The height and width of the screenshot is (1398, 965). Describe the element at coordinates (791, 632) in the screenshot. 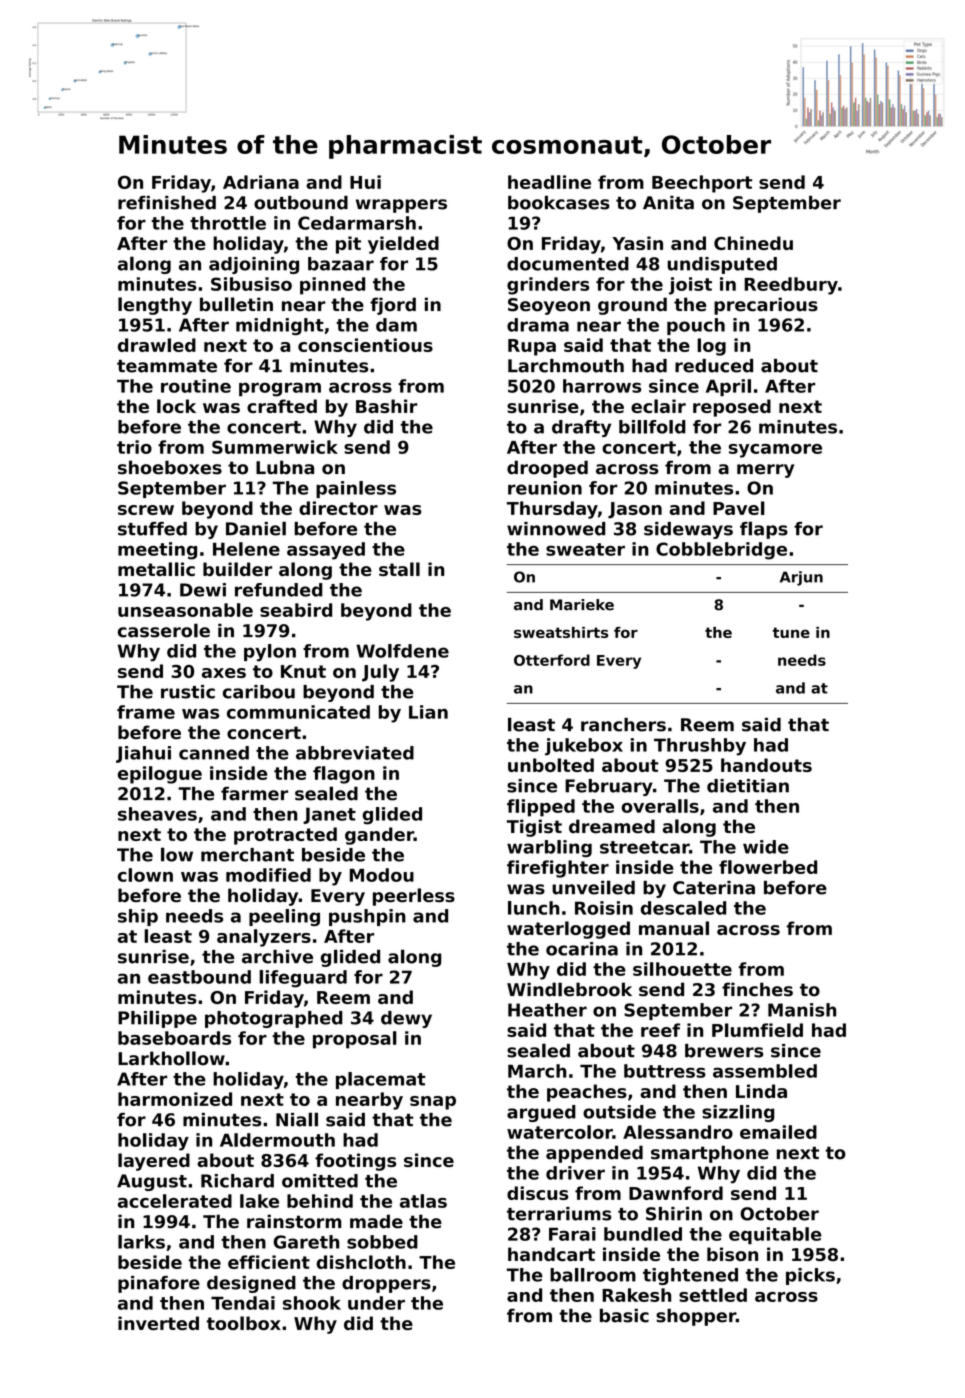

I see `tune` at that location.
